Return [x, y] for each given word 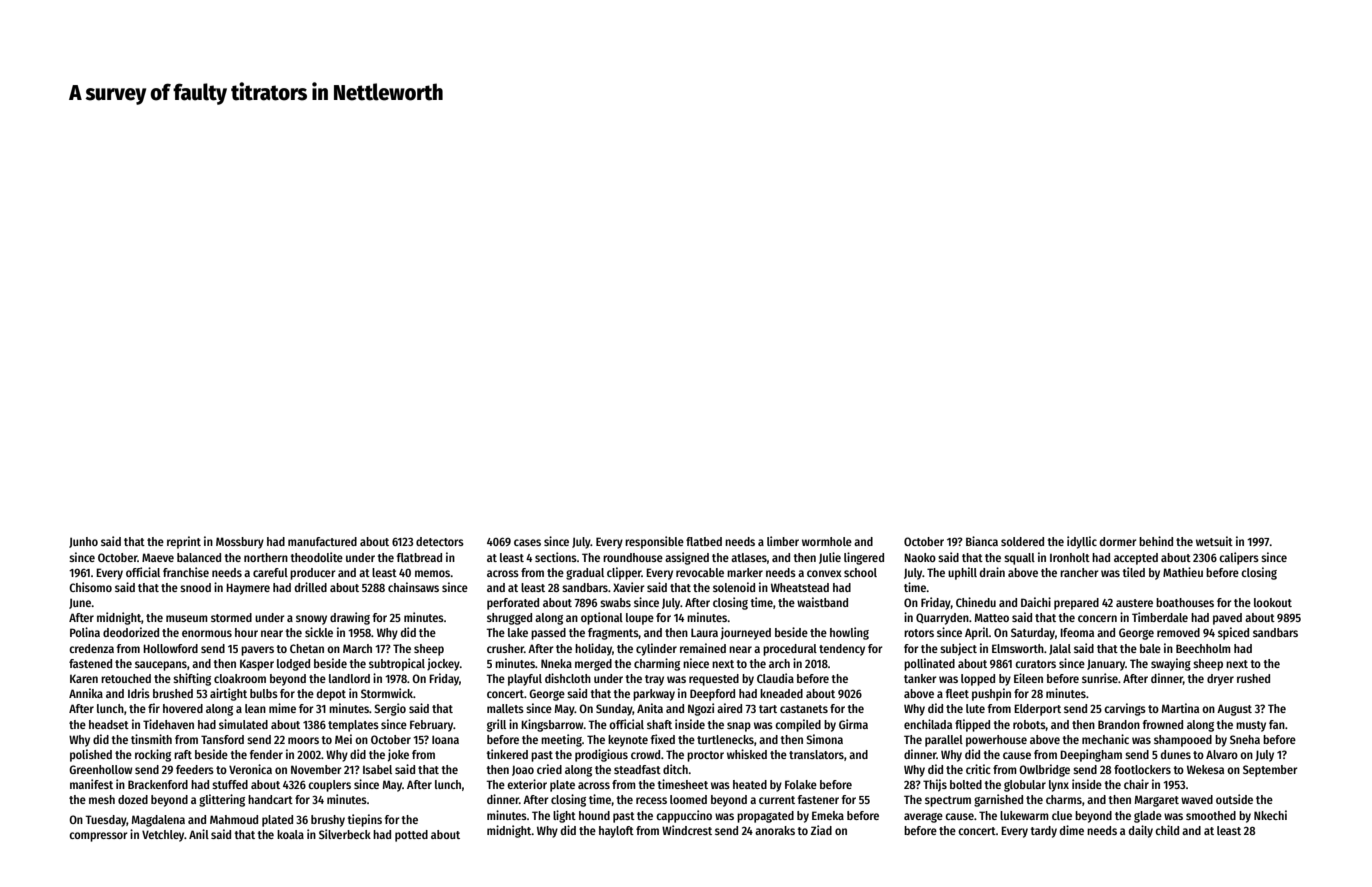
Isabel [377, 769]
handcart [270, 799]
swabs [615, 602]
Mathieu [1183, 572]
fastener [818, 799]
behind [1156, 541]
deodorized [131, 632]
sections [556, 557]
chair [1136, 784]
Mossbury [240, 543]
